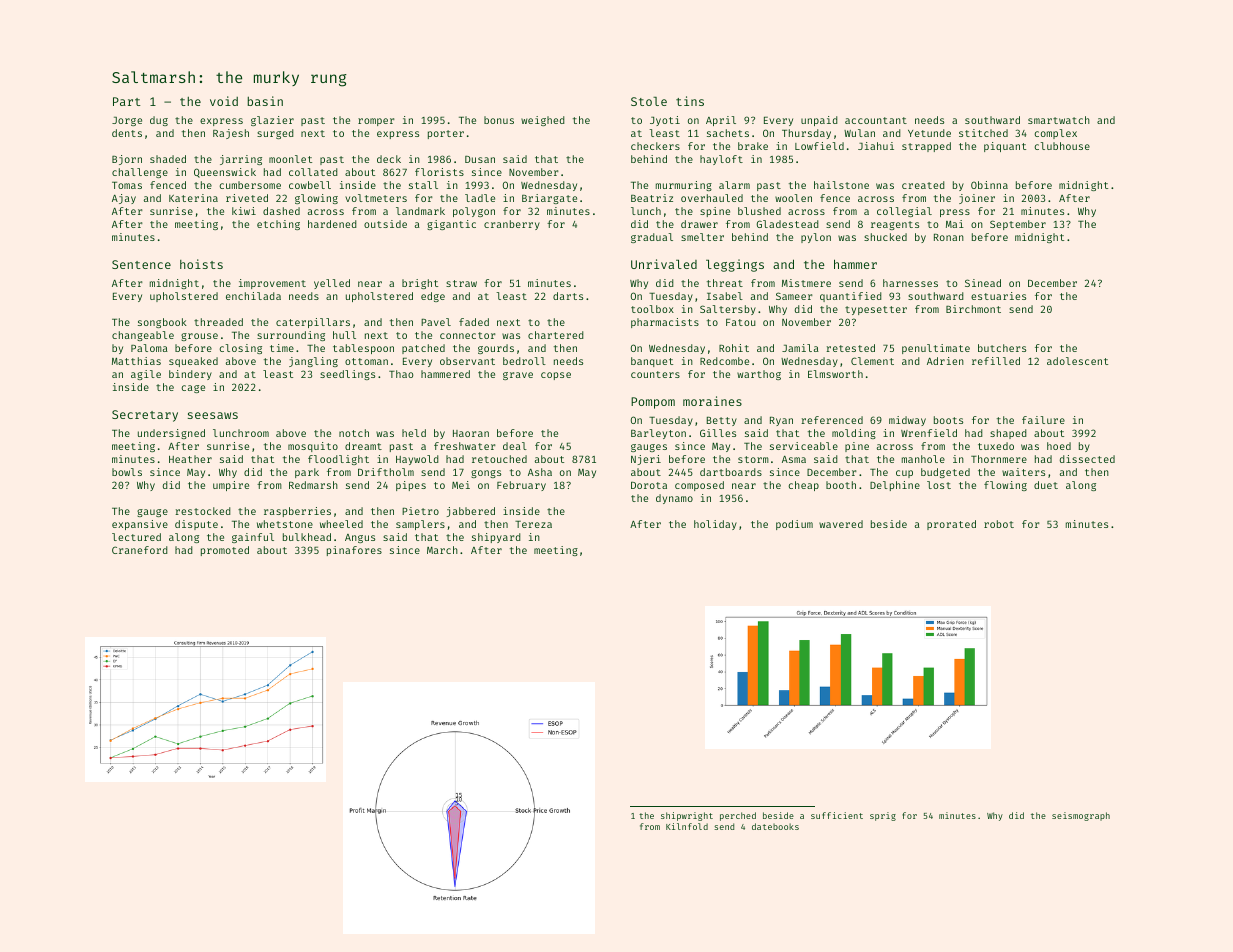 This image has width=1233, height=952. What do you see at coordinates (687, 826) in the image?
I see `Kilnfold` at bounding box center [687, 826].
